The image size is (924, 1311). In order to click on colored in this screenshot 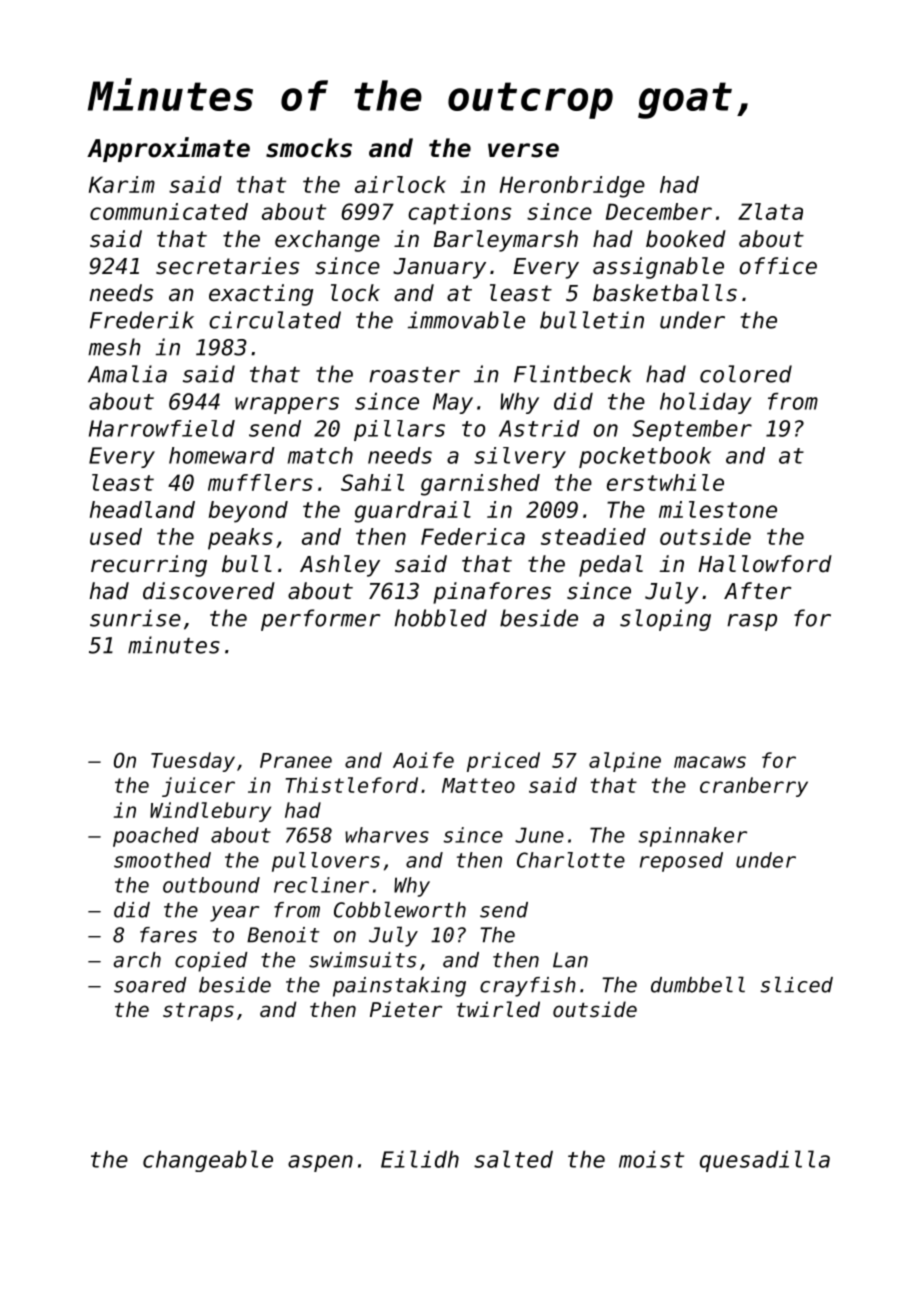, I will do `click(746, 374)`.
